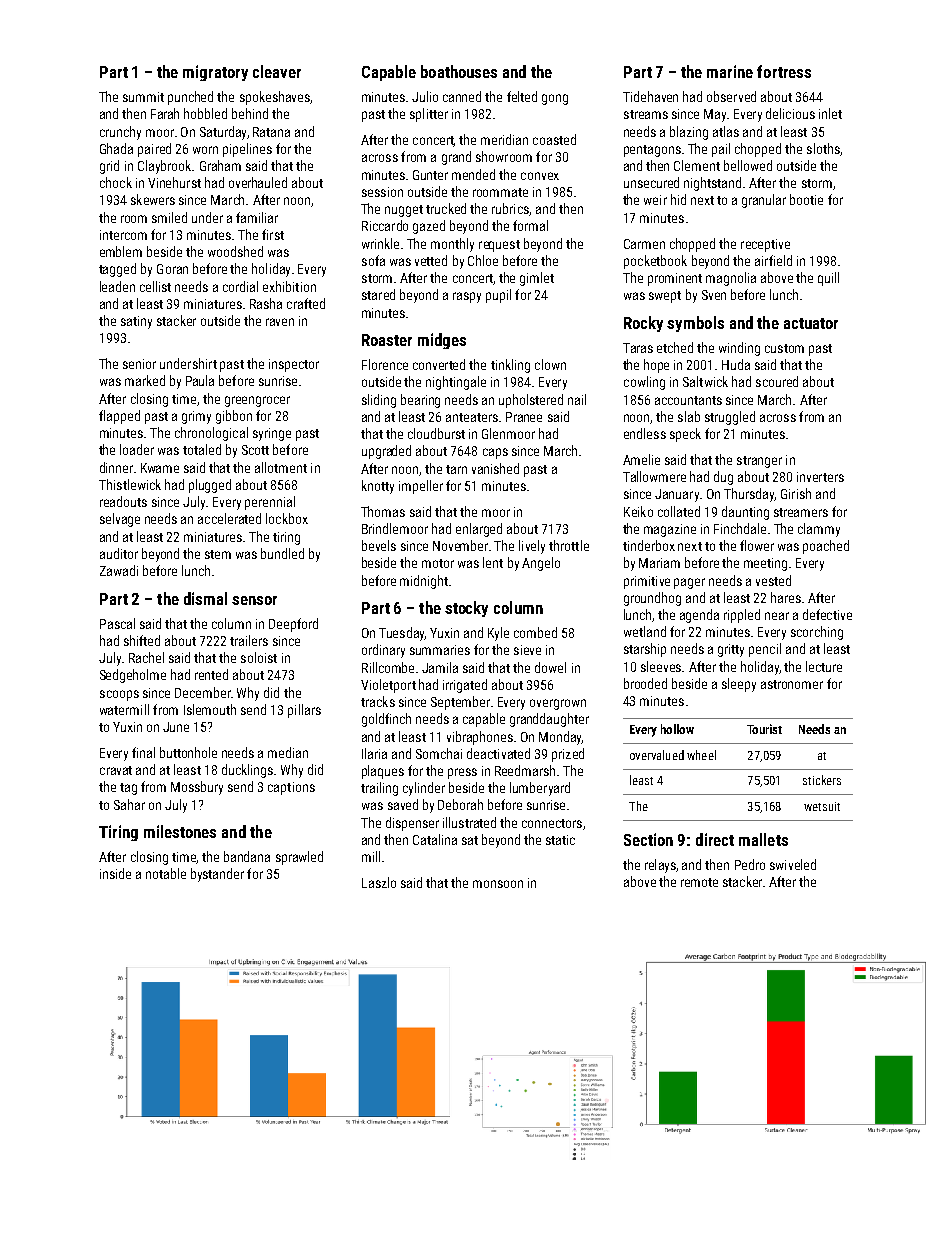  I want to click on cleaver, so click(277, 71).
